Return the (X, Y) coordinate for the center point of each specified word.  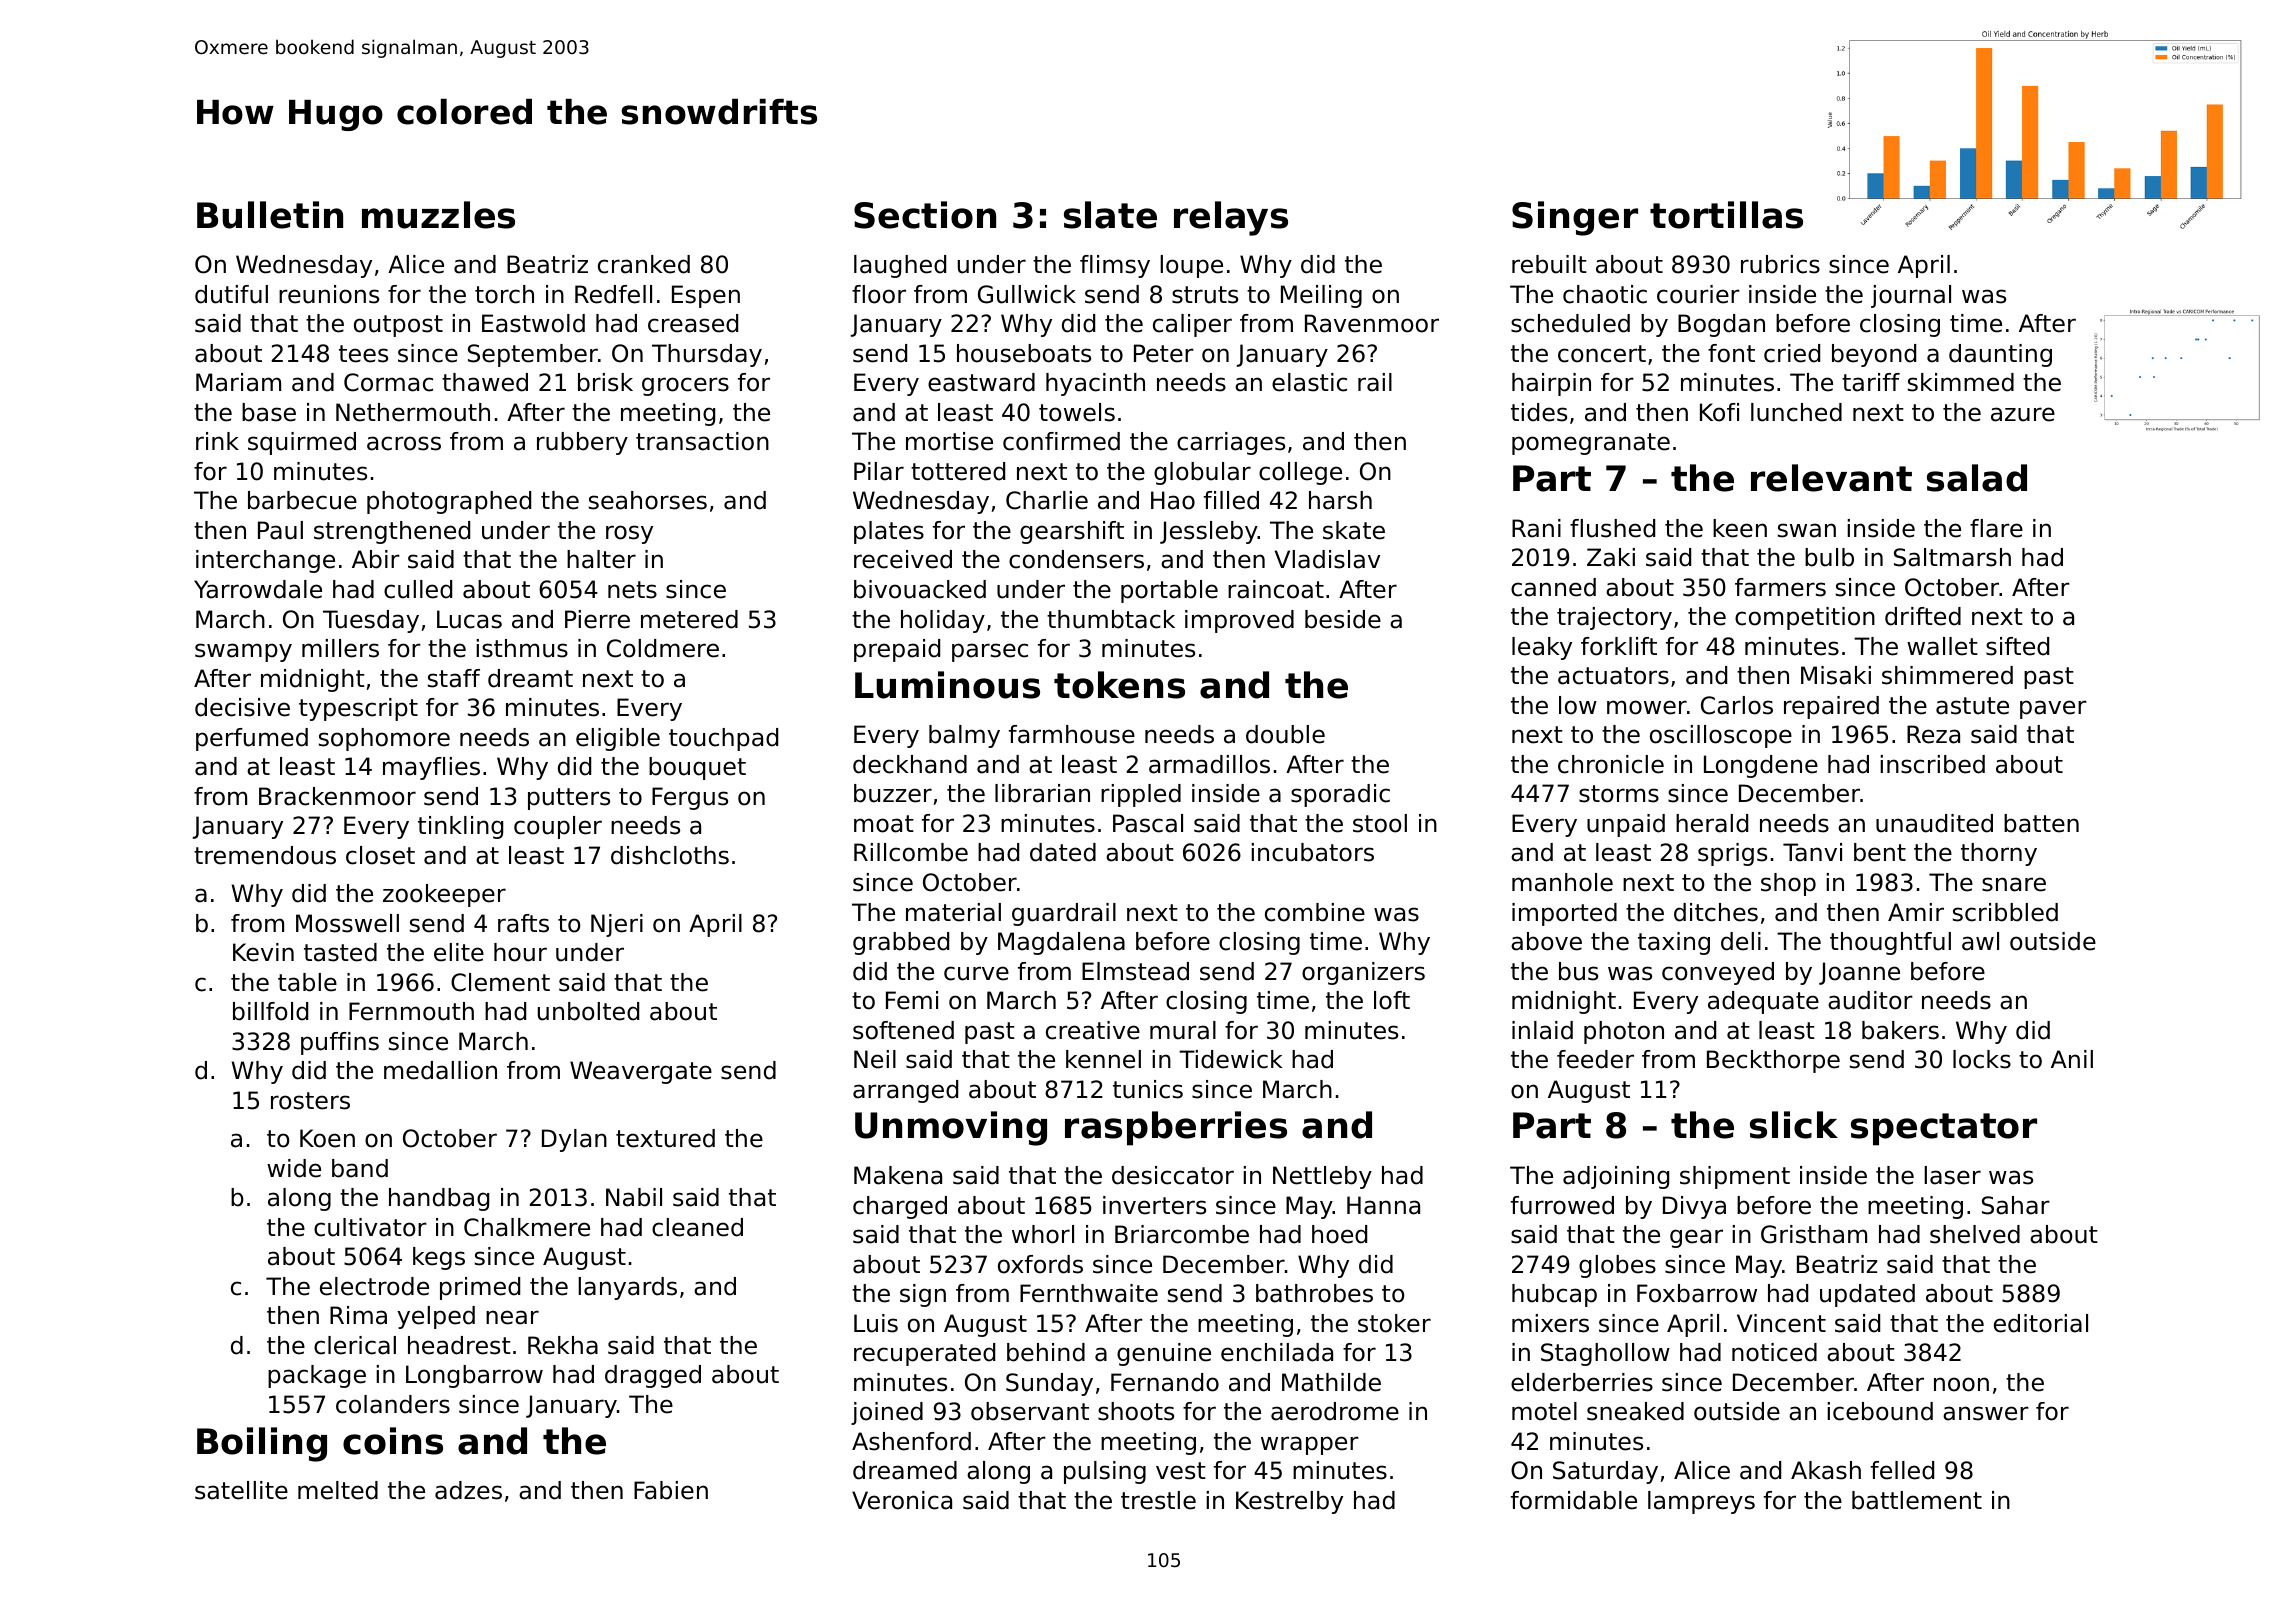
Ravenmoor (1372, 323)
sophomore (384, 739)
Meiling (1321, 296)
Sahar (2016, 1205)
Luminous (947, 685)
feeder (1595, 1059)
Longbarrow (474, 1376)
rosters (310, 1101)
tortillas (1726, 215)
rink (217, 441)
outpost (398, 326)
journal (1911, 296)
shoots (1136, 1411)
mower (1647, 707)
